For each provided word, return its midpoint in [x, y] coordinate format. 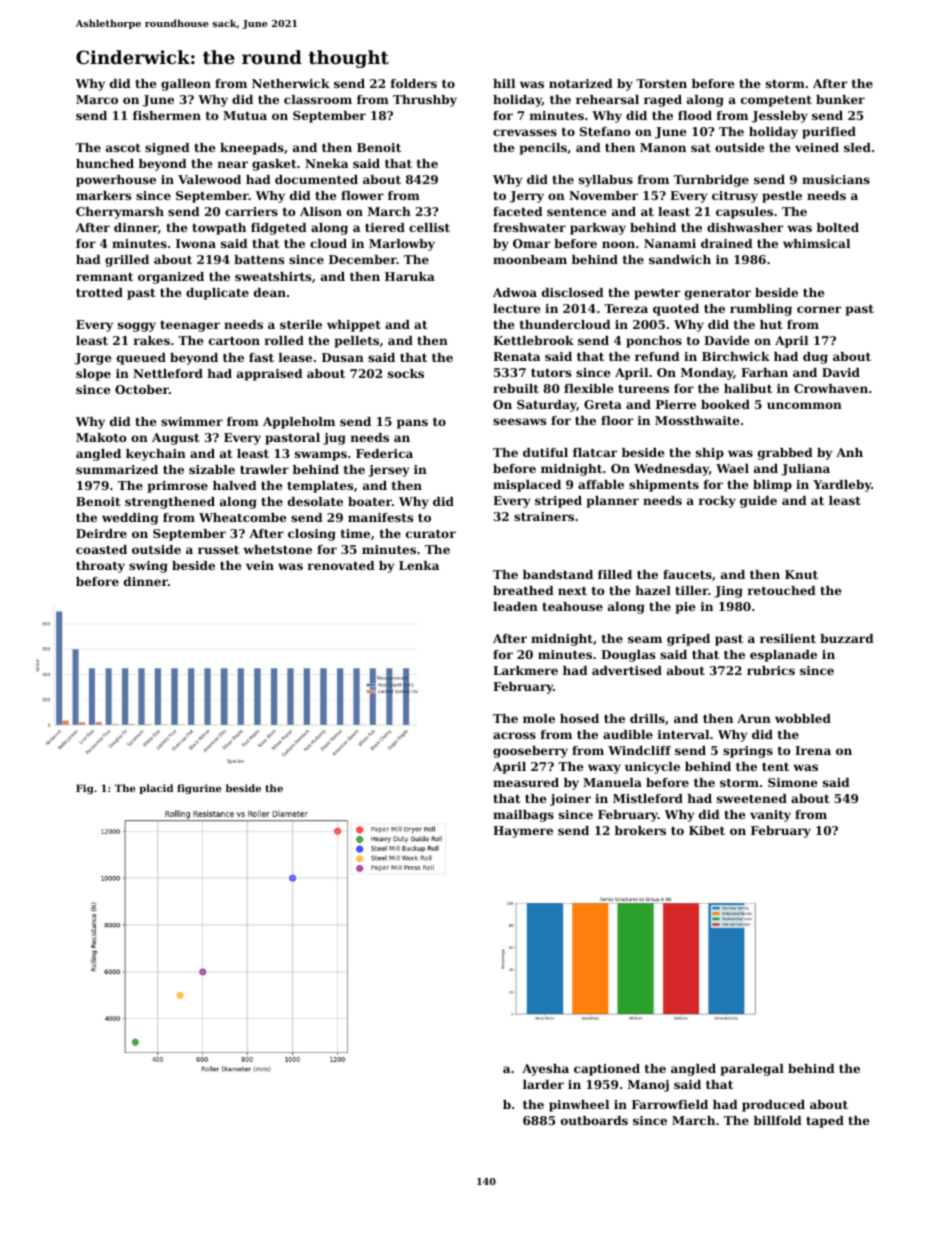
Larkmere [525, 670]
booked [725, 404]
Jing [728, 592]
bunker [840, 99]
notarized [581, 83]
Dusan [343, 357]
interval [683, 734]
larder [543, 1084]
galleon [186, 85]
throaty [100, 567]
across [514, 735]
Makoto [101, 437]
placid [156, 789]
